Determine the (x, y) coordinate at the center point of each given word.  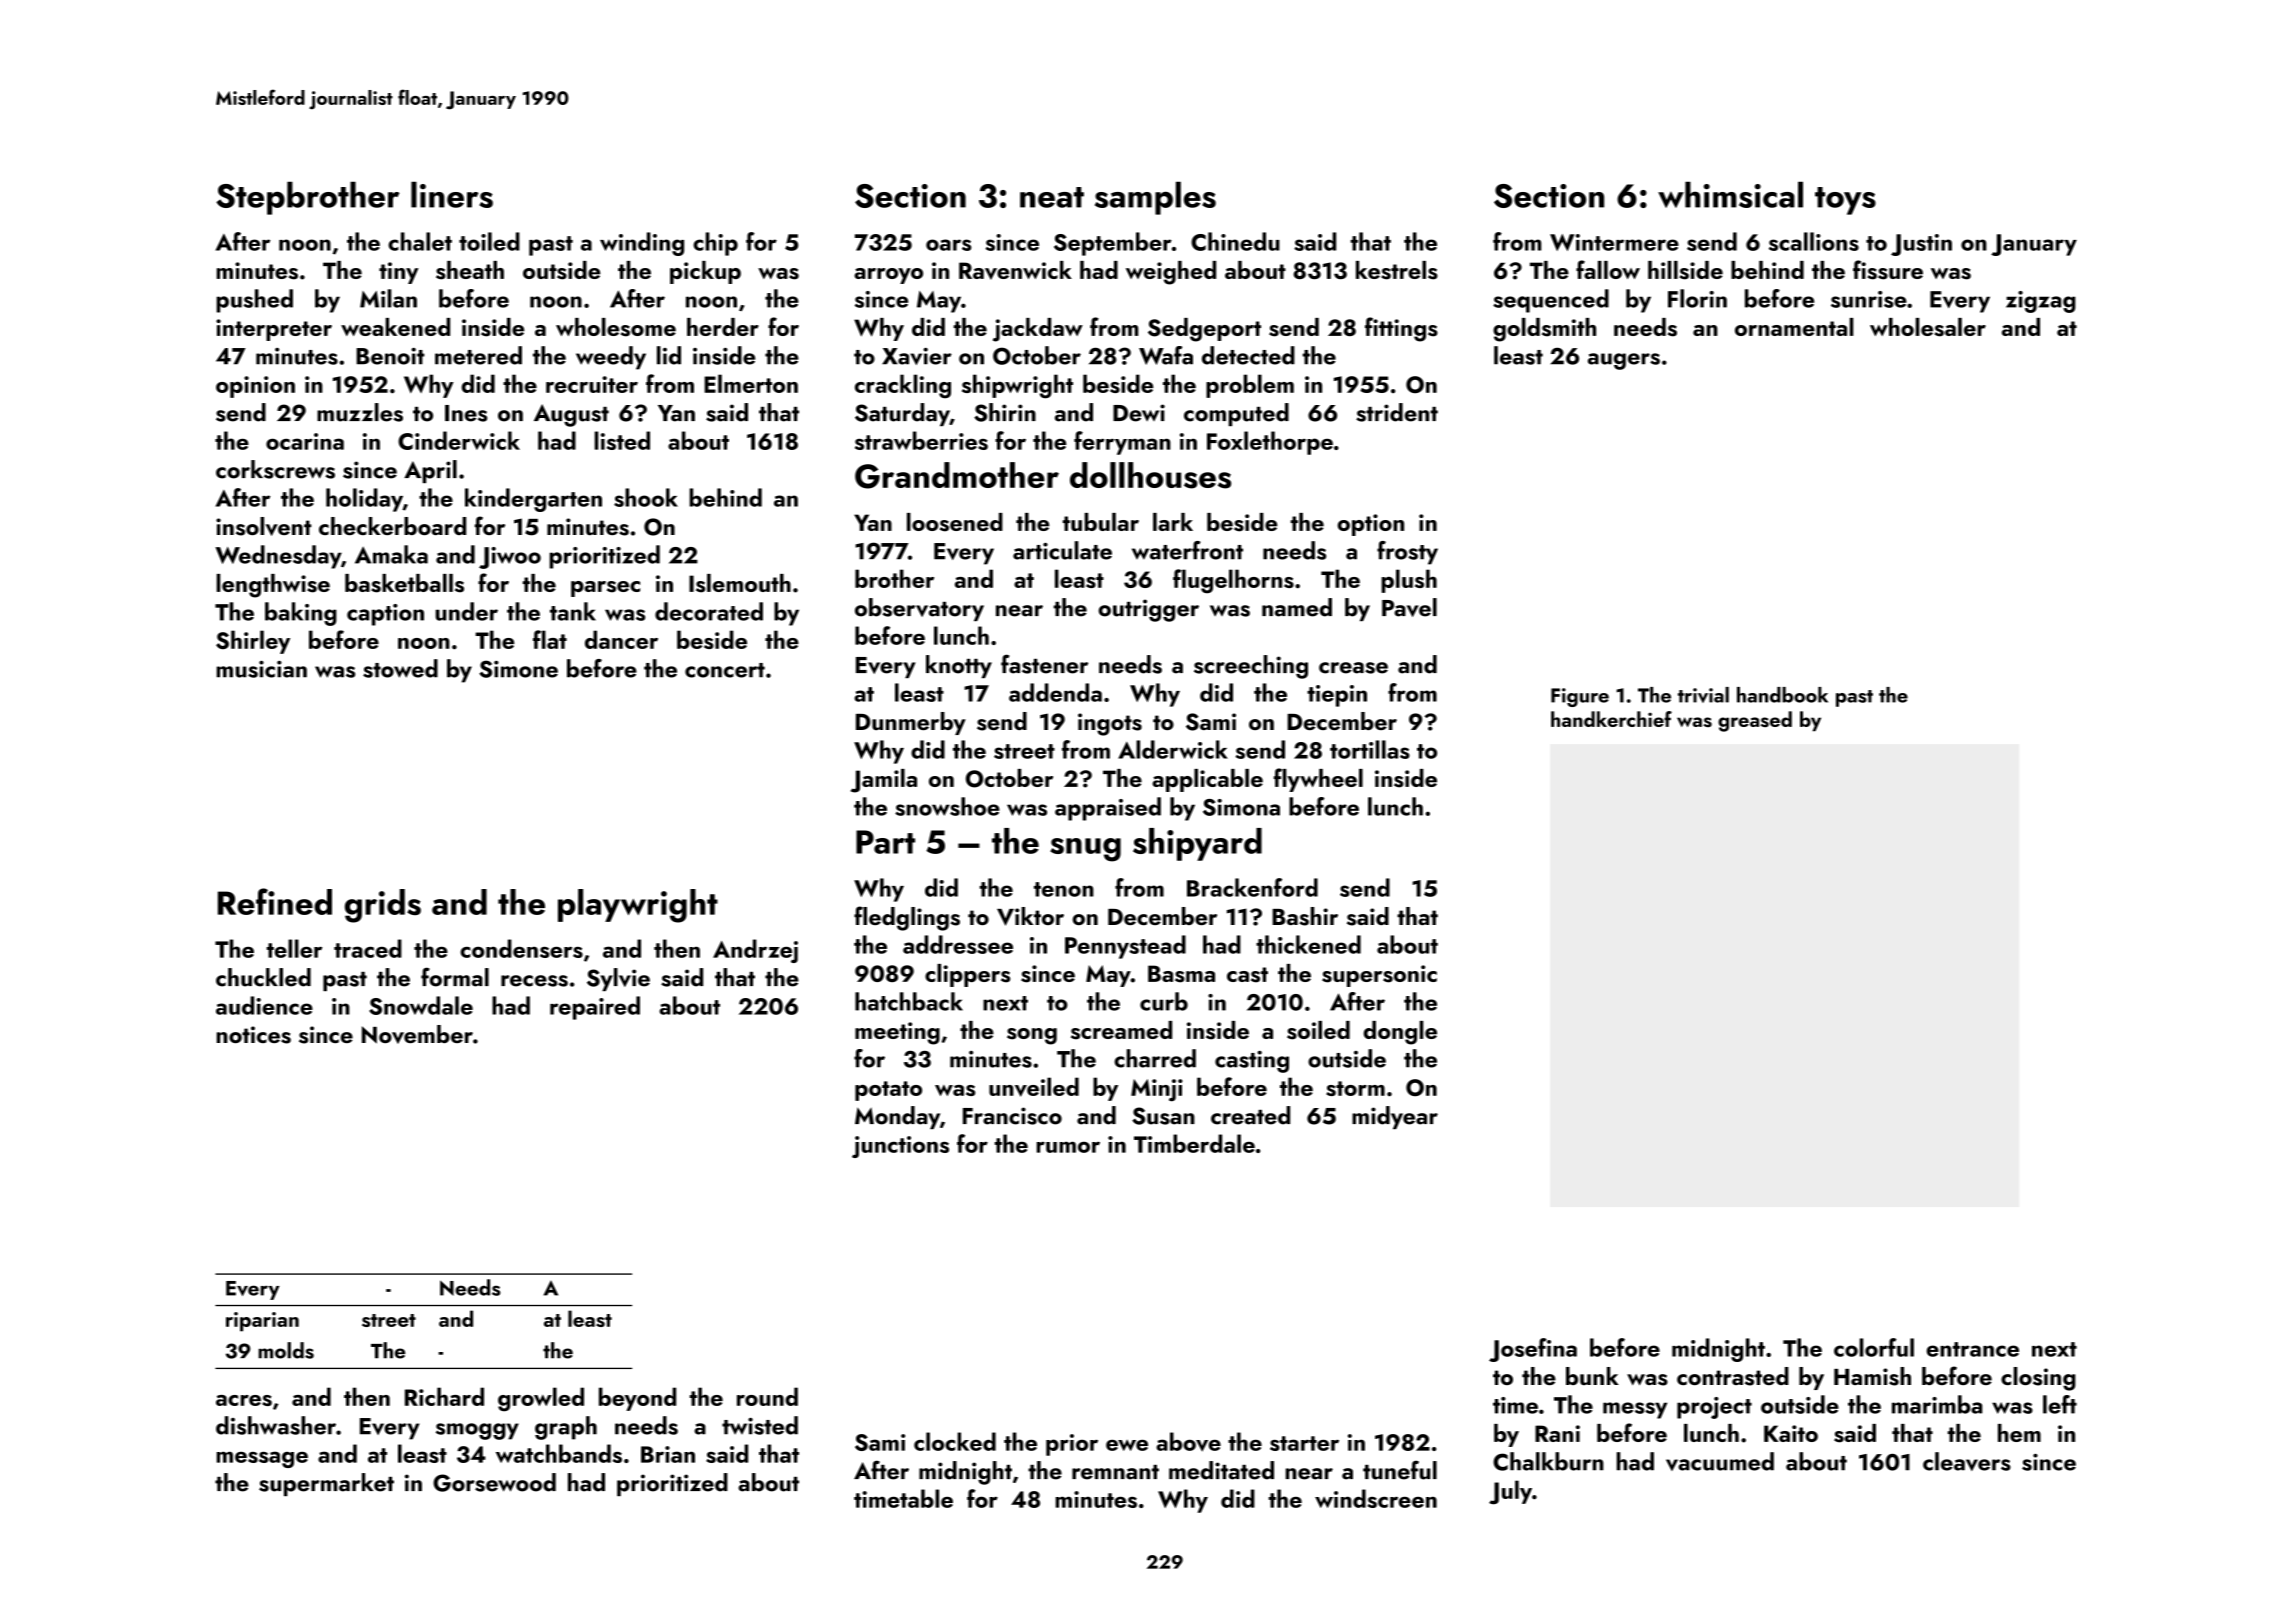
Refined (275, 901)
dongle (1400, 1033)
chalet (420, 241)
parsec (605, 589)
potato (888, 1091)
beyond (637, 1399)
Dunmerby (911, 723)
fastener (1044, 664)
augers (1624, 361)
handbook (1782, 695)
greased (1755, 721)
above (1188, 1442)
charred (1155, 1058)
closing (2038, 1379)
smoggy (477, 1431)
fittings (1401, 329)
